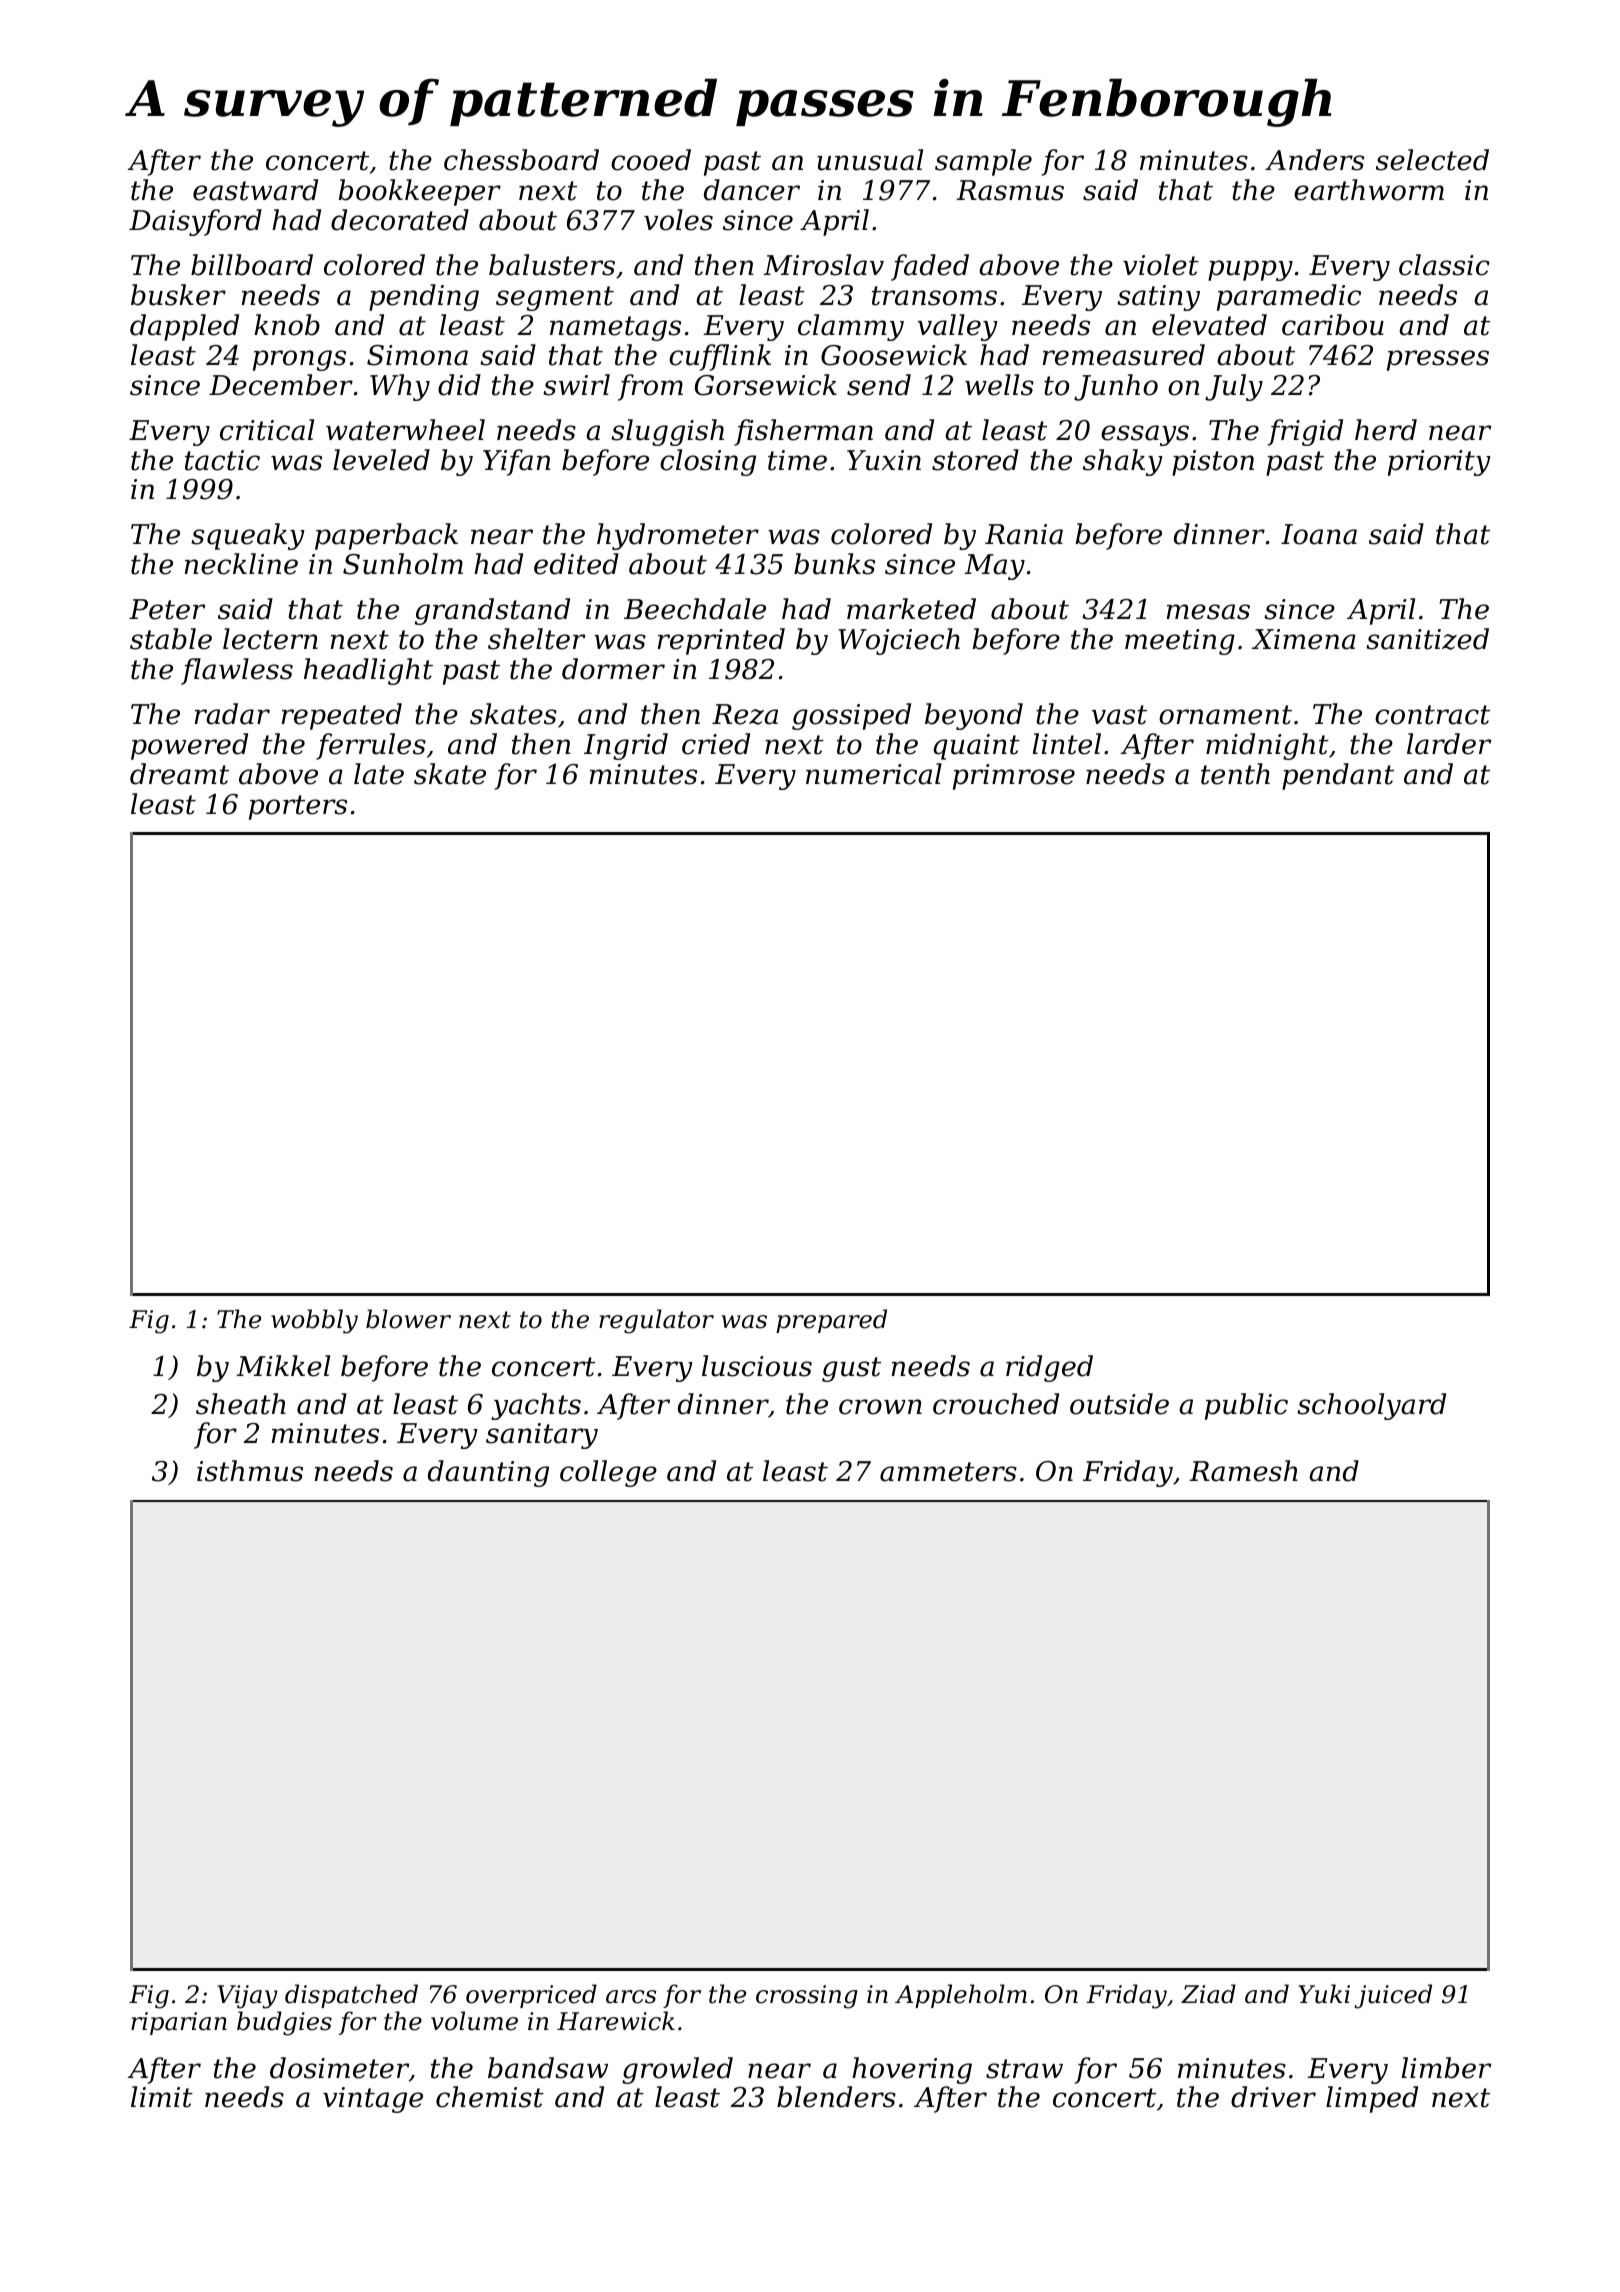 The image size is (1620, 2292). What do you see at coordinates (974, 716) in the screenshot?
I see `beyond` at bounding box center [974, 716].
